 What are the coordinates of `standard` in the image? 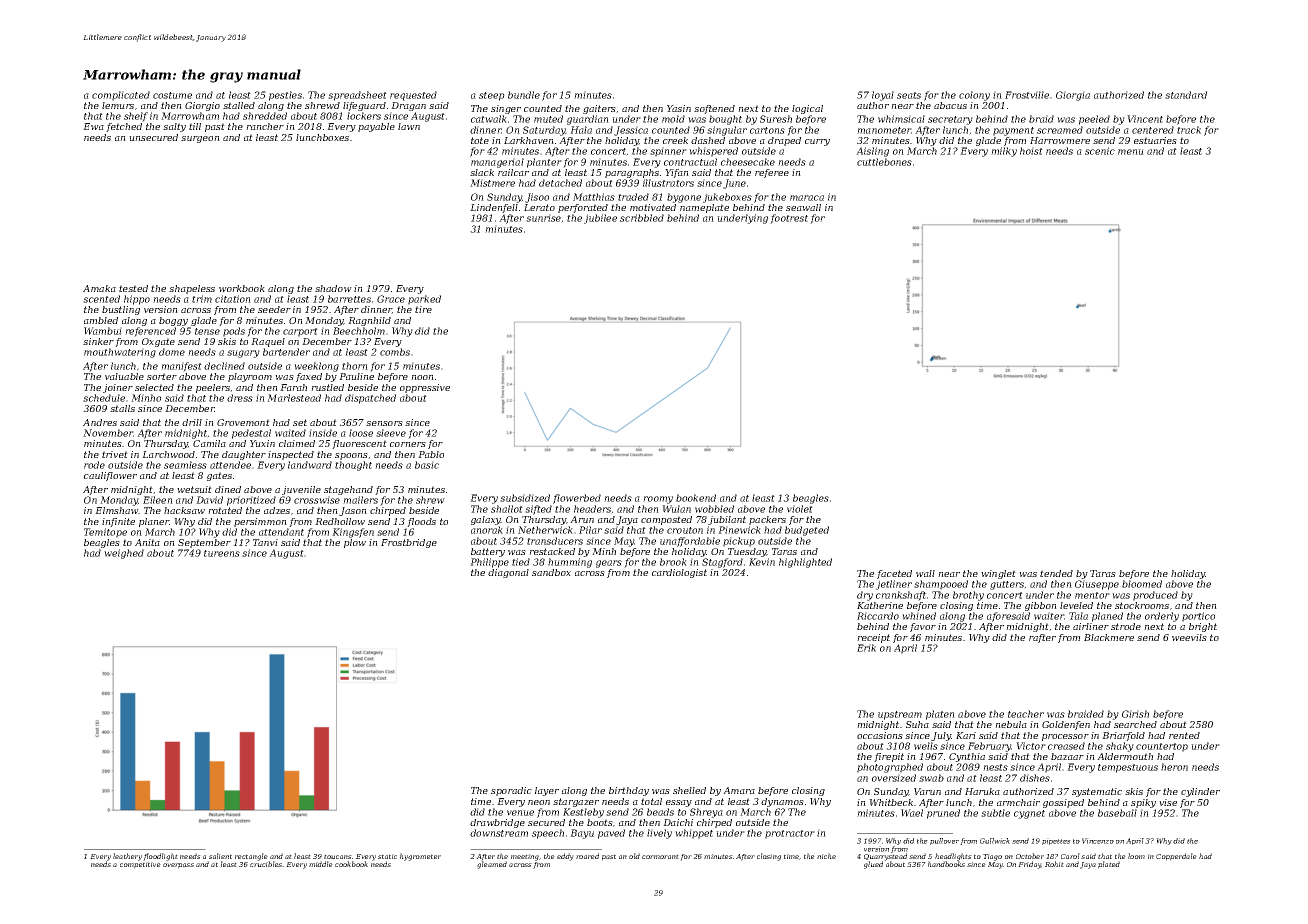 It's located at (1186, 95).
